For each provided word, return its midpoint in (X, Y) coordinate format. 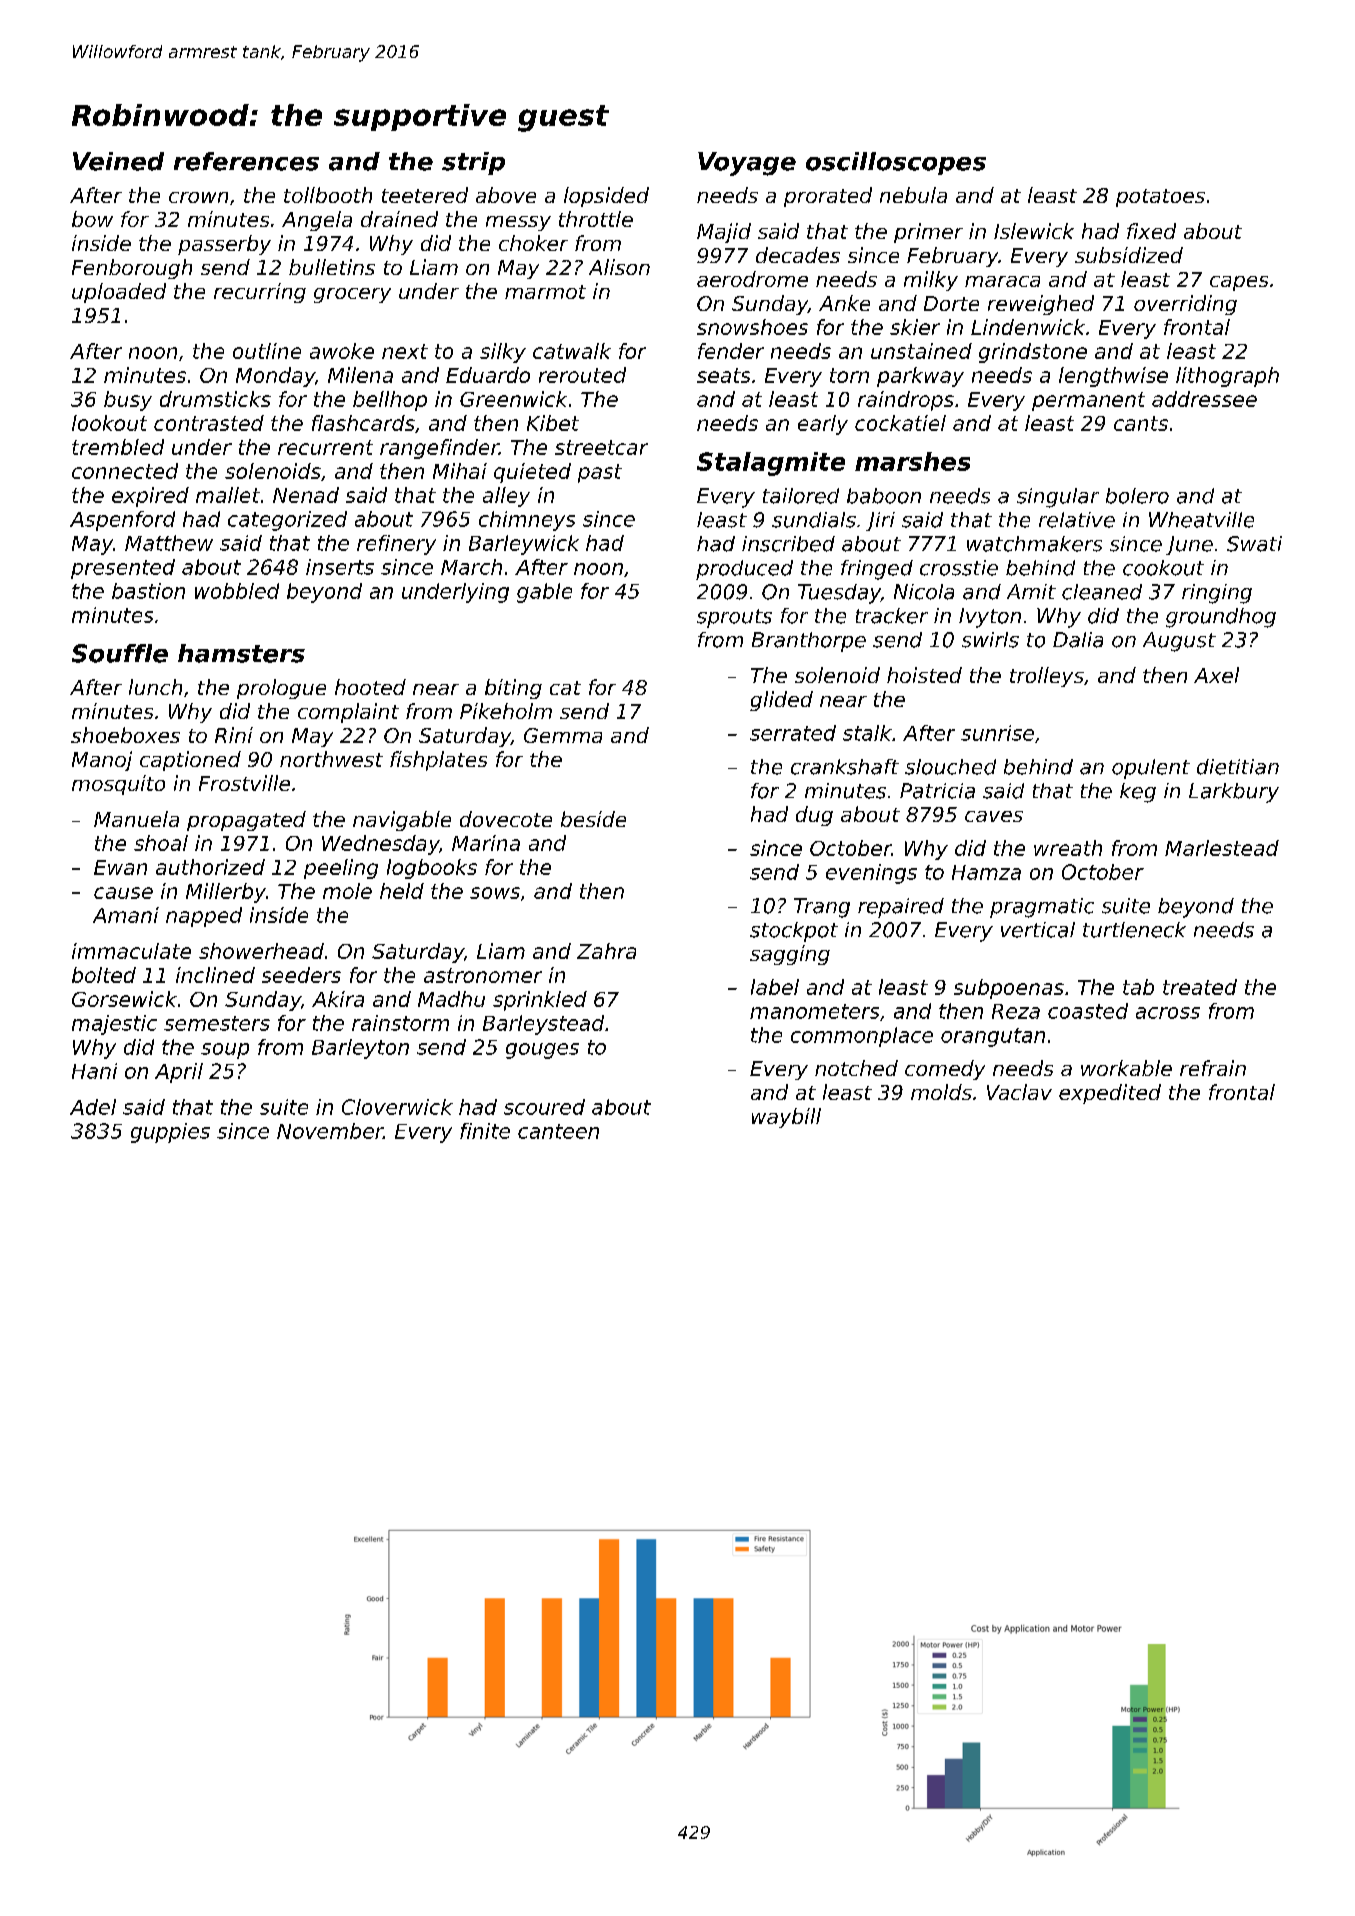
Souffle (120, 653)
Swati (1254, 544)
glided (781, 701)
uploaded (119, 293)
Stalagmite (771, 464)
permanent (1088, 401)
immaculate (131, 951)
